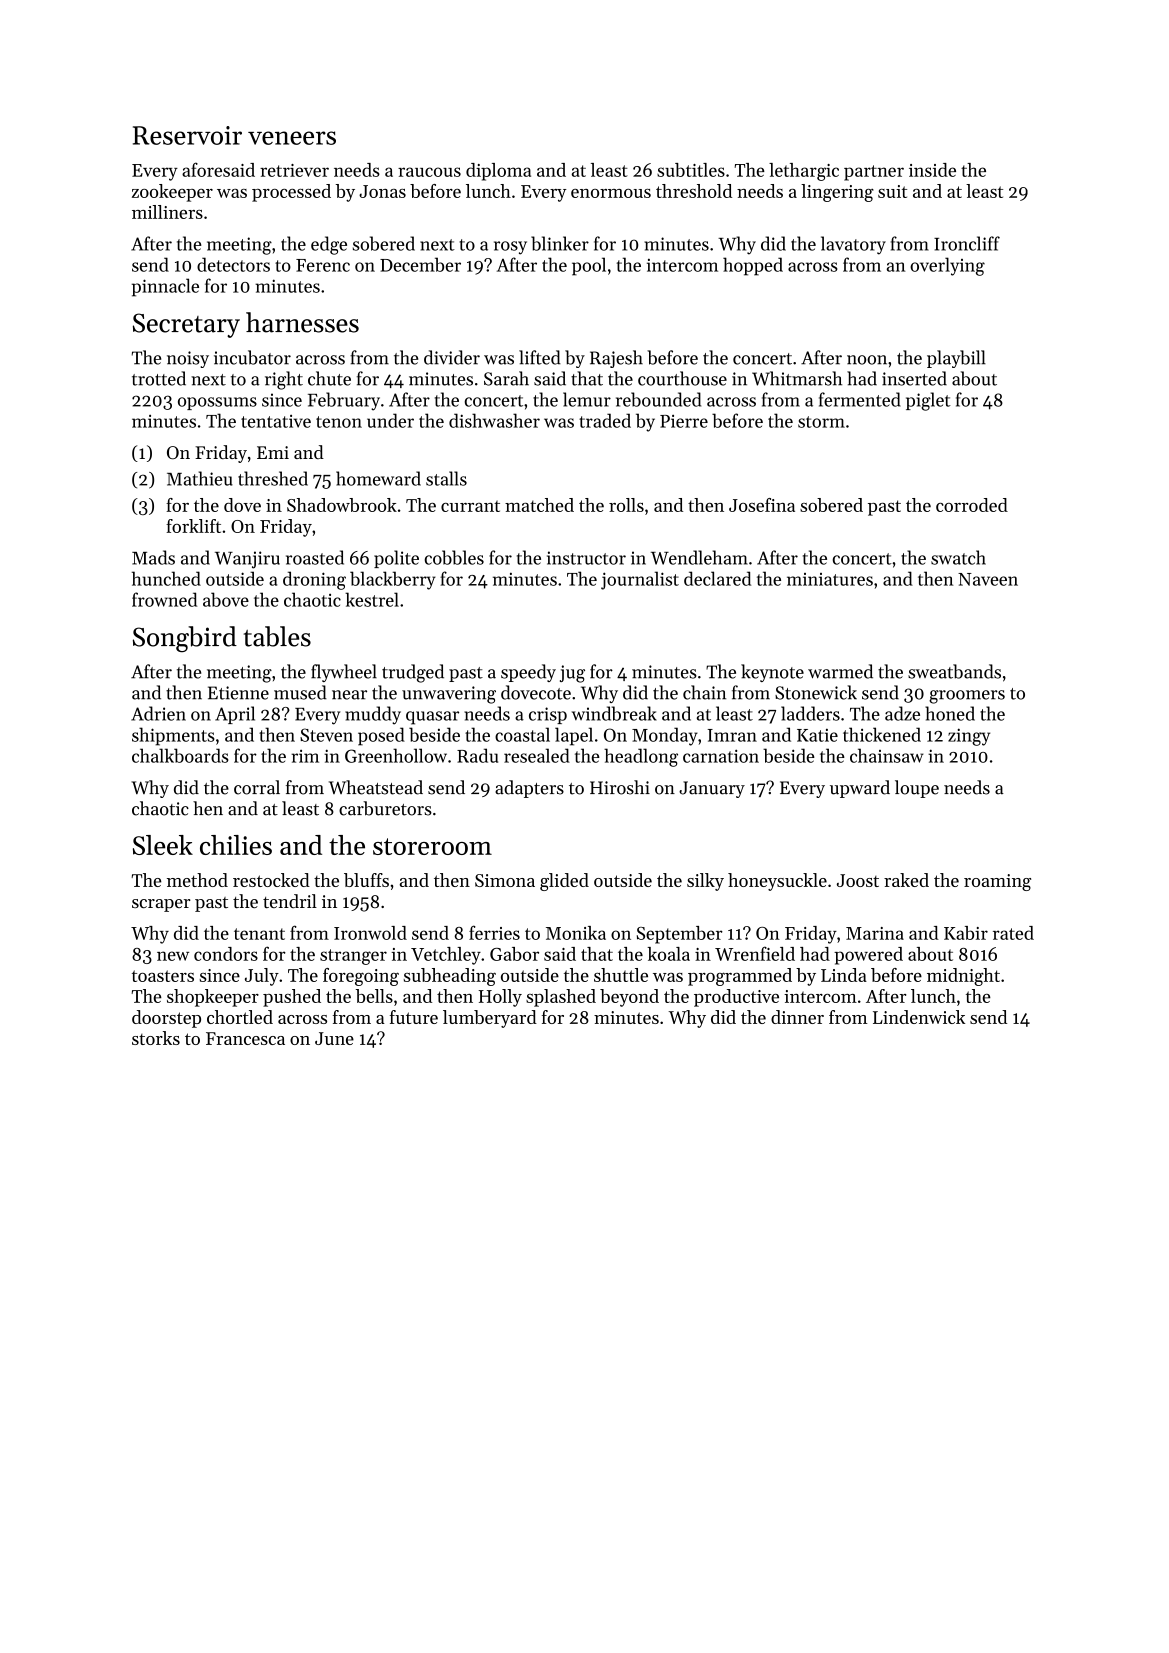  I want to click on Simona, so click(505, 880).
